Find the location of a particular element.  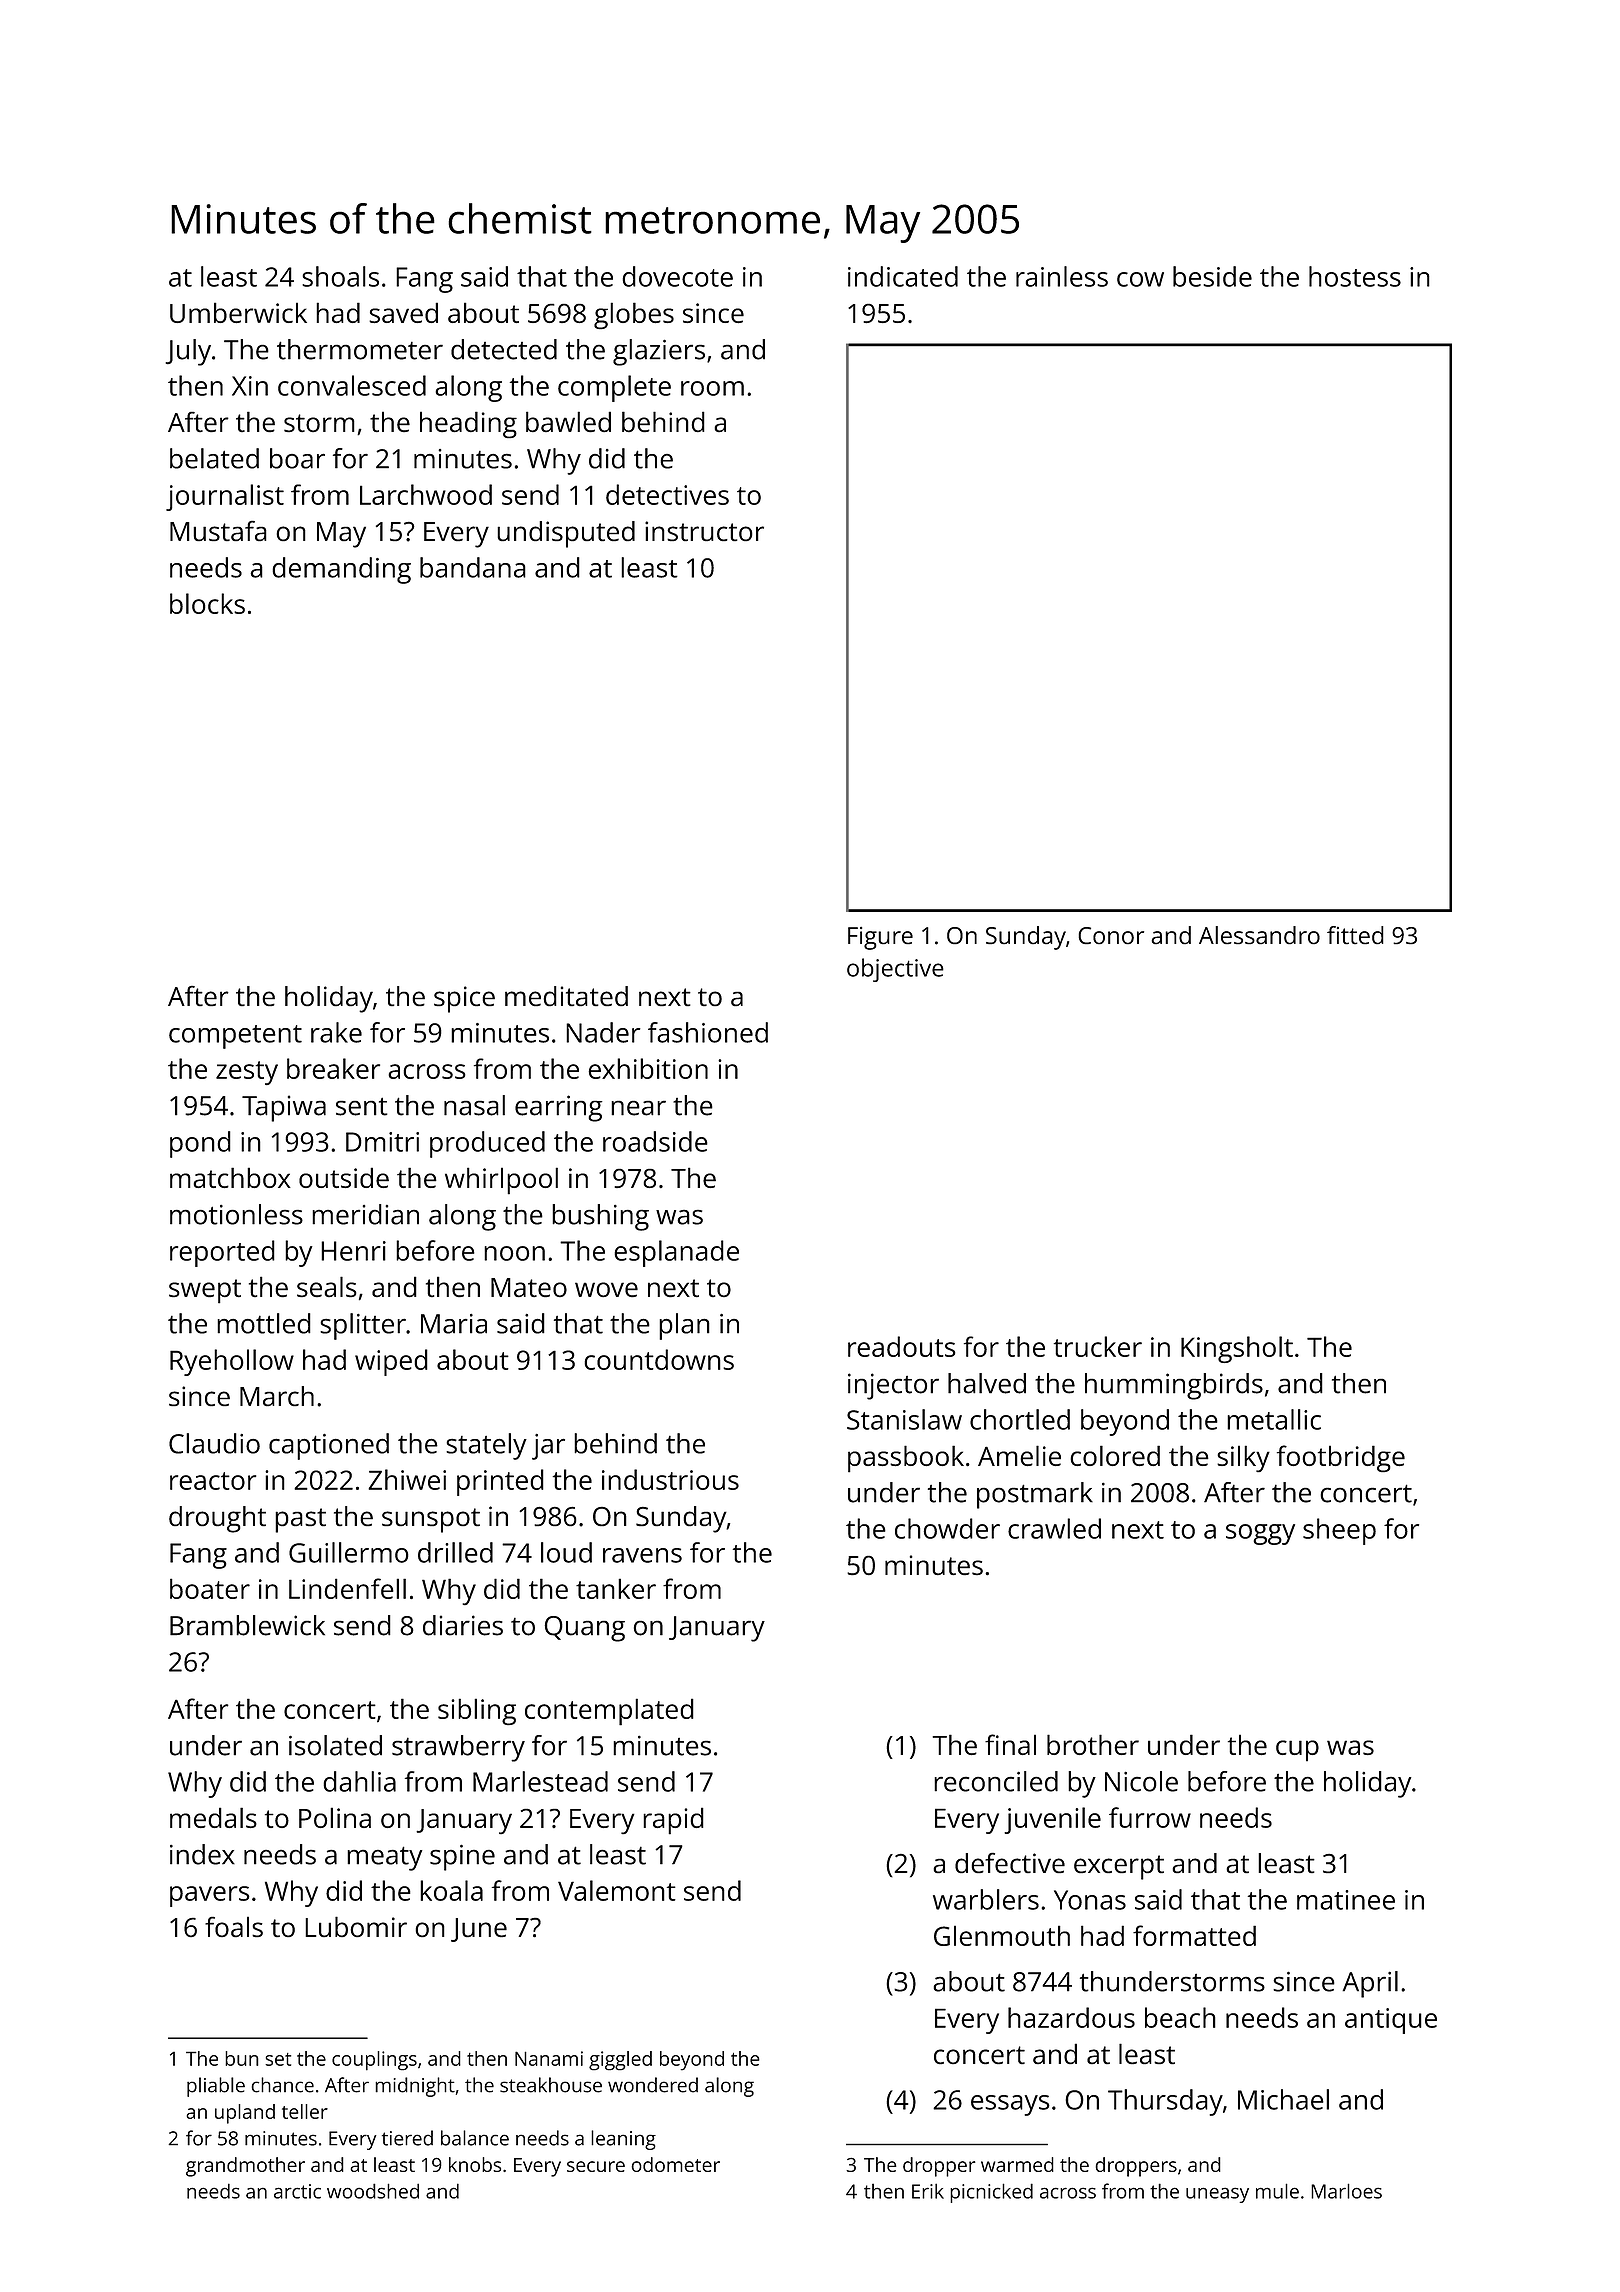

roadside is located at coordinates (655, 1141).
